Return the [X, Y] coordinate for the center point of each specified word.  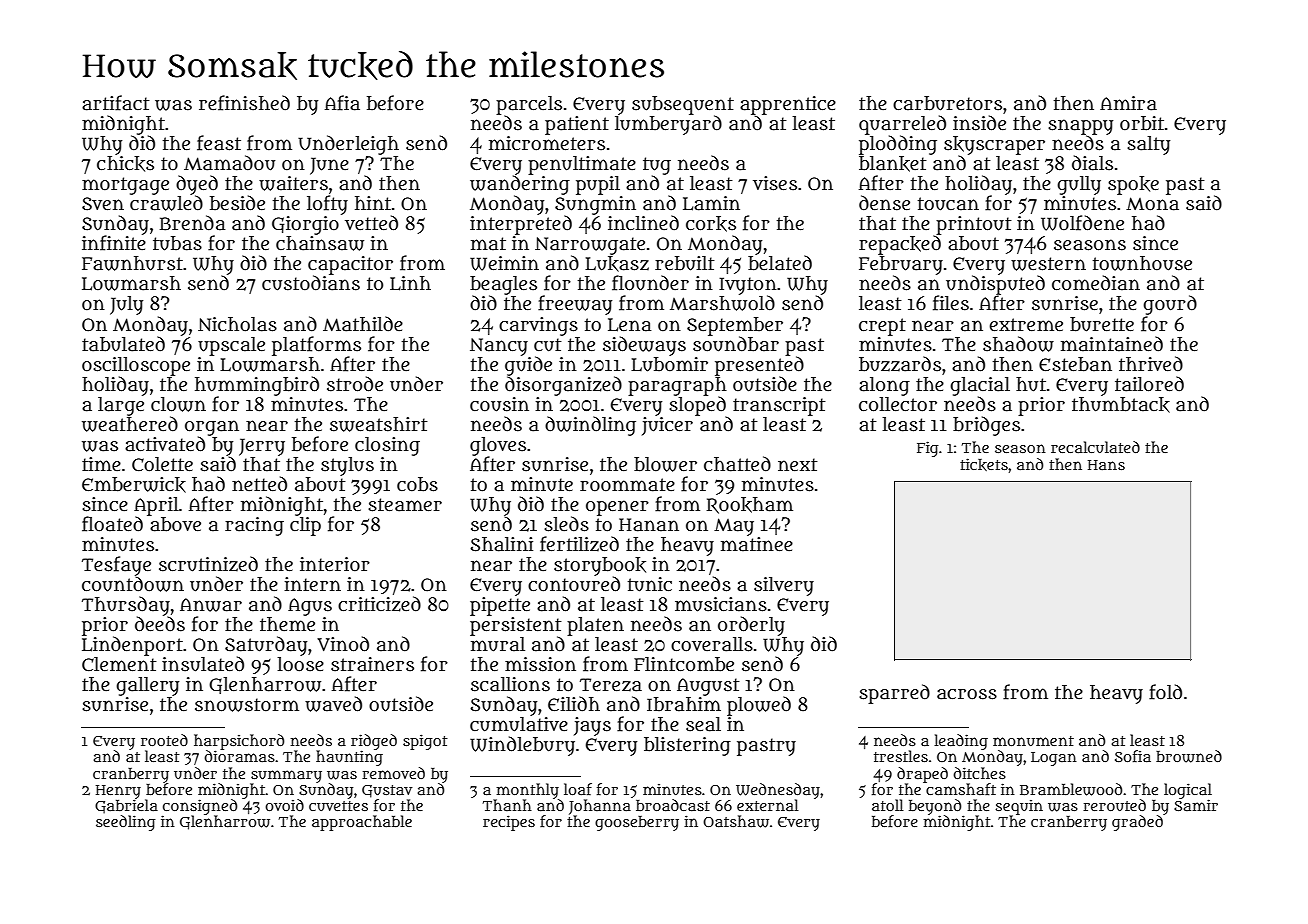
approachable [362, 823]
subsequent [683, 105]
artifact [116, 103]
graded [1137, 823]
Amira [1128, 103]
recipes [509, 823]
